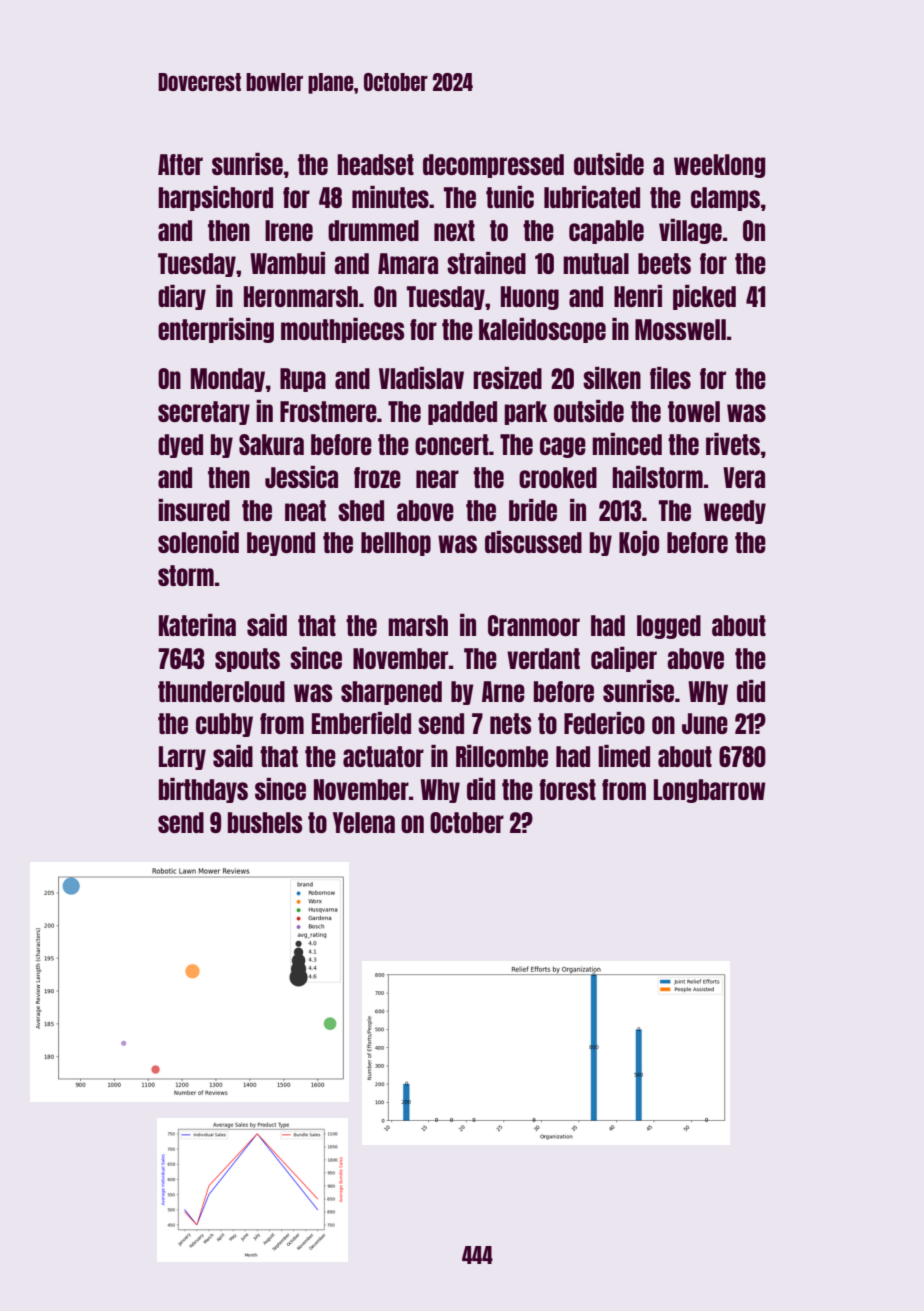 This screenshot has width=924, height=1311. What do you see at coordinates (462, 413) in the screenshot?
I see `padded` at bounding box center [462, 413].
